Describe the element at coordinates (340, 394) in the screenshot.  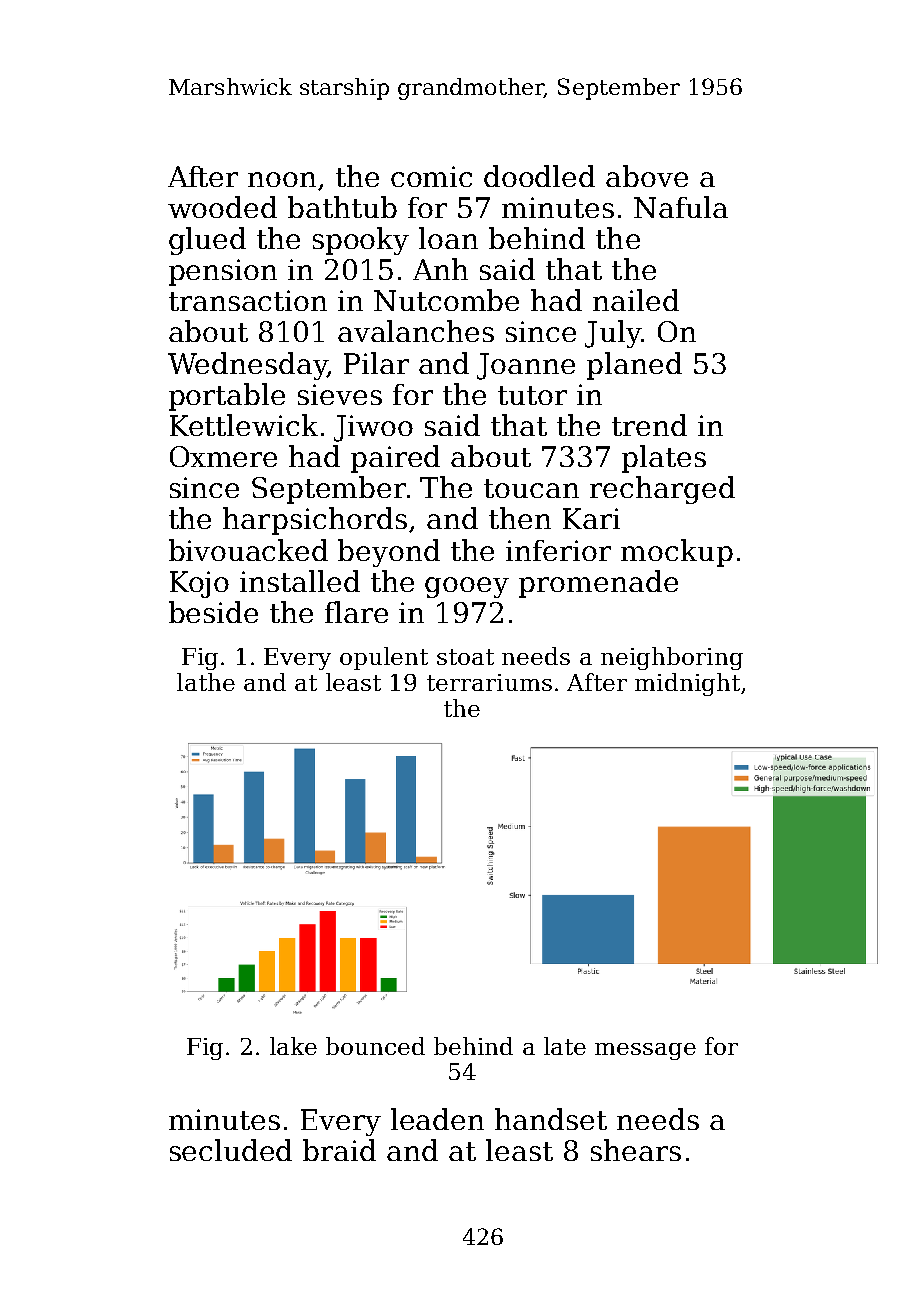
I see `sieves` at that location.
